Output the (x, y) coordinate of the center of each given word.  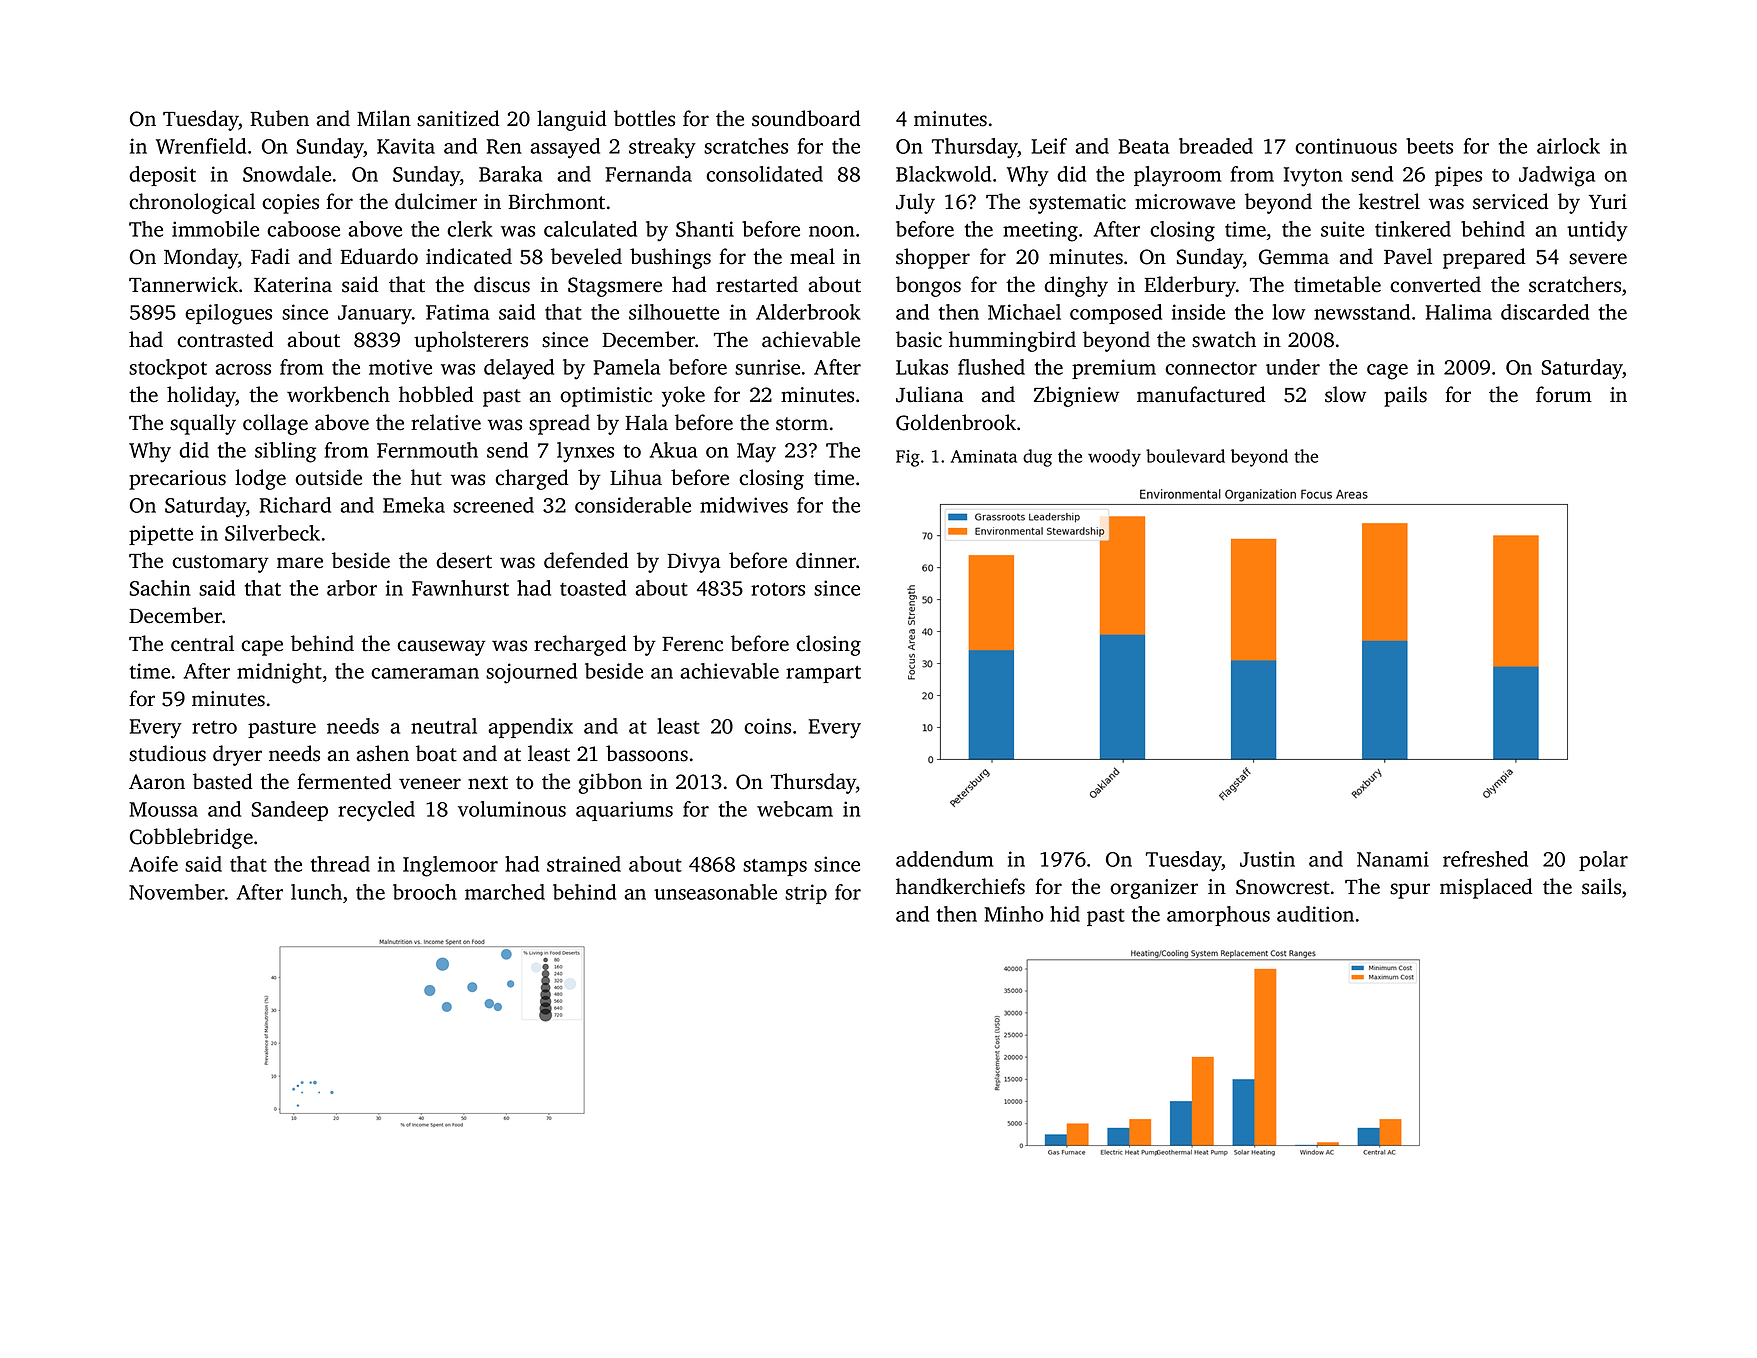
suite (1342, 229)
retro (214, 727)
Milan (384, 118)
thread (340, 864)
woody (1114, 458)
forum (1564, 394)
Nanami (1393, 859)
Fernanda (648, 174)
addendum (944, 859)
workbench (338, 394)
